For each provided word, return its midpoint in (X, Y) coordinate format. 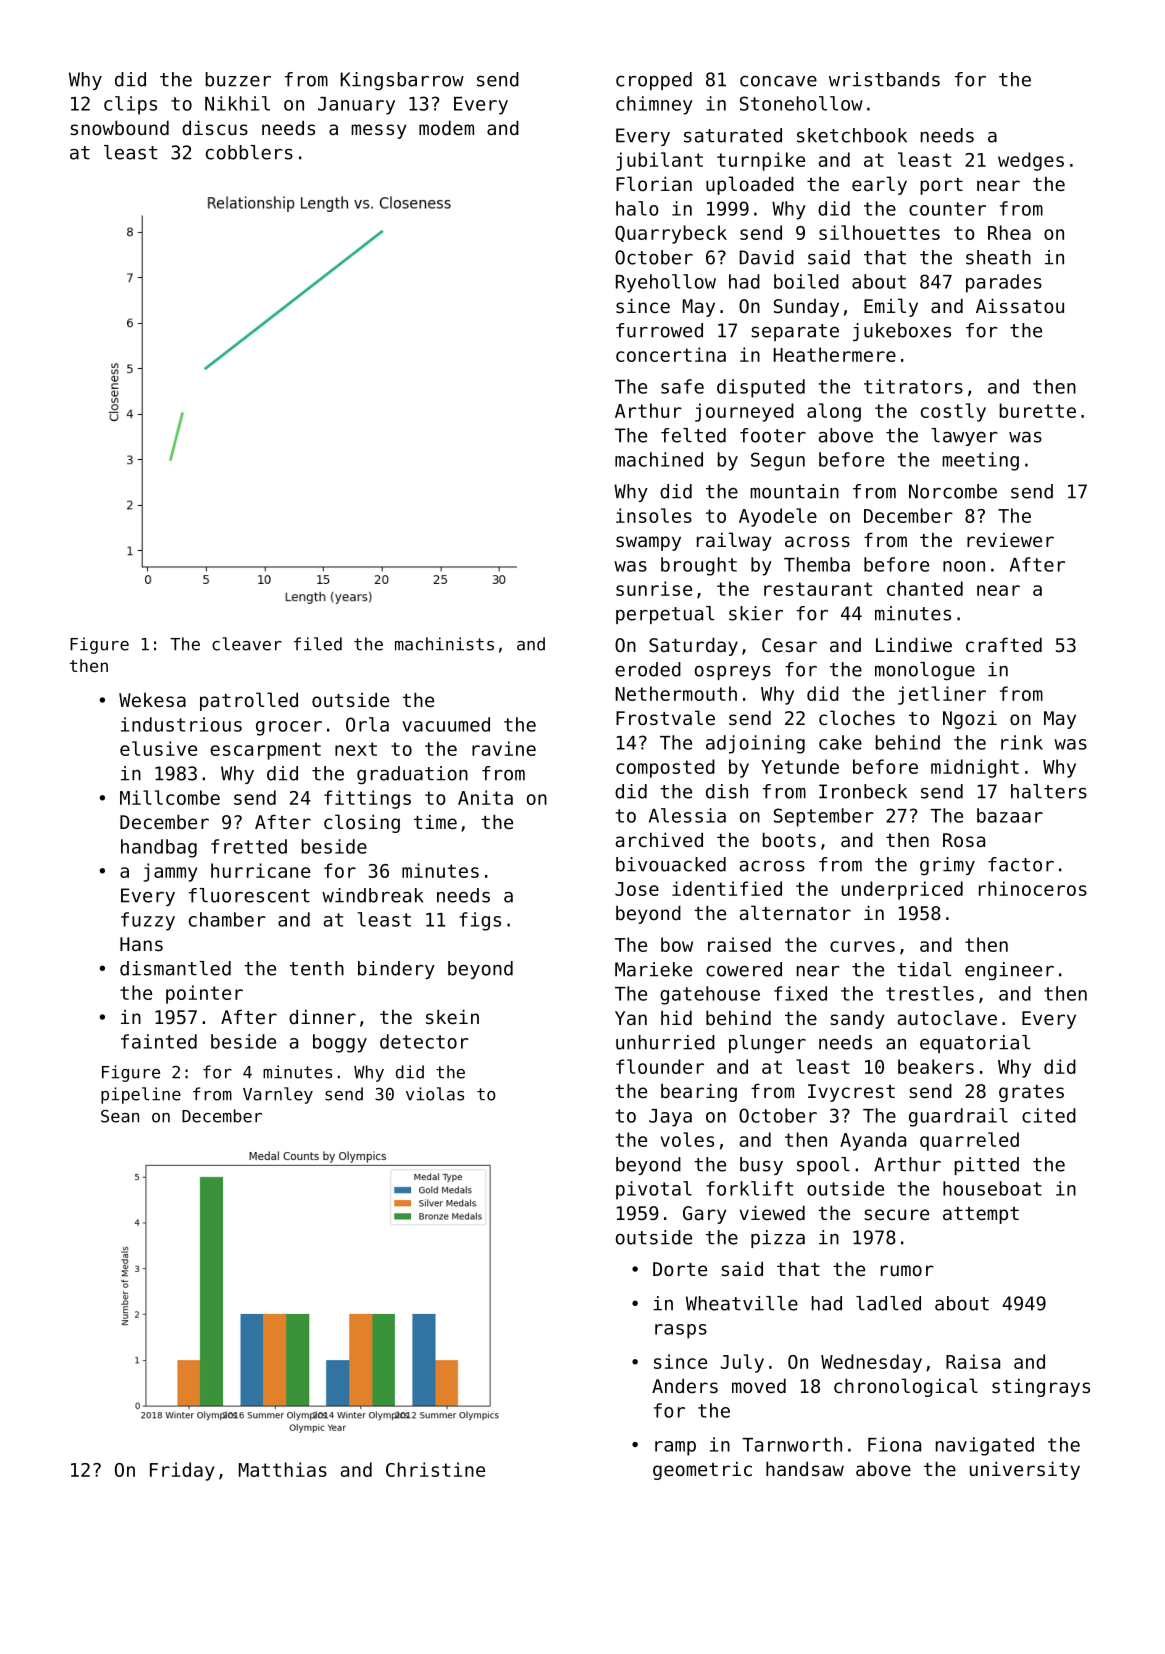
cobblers (249, 152)
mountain (794, 491)
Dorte (680, 1269)
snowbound (119, 127)
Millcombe (170, 797)
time (435, 821)
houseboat (992, 1188)
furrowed (659, 330)
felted (693, 435)
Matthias (283, 1469)
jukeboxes (902, 332)
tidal (924, 969)
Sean (120, 1116)
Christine (435, 1469)
